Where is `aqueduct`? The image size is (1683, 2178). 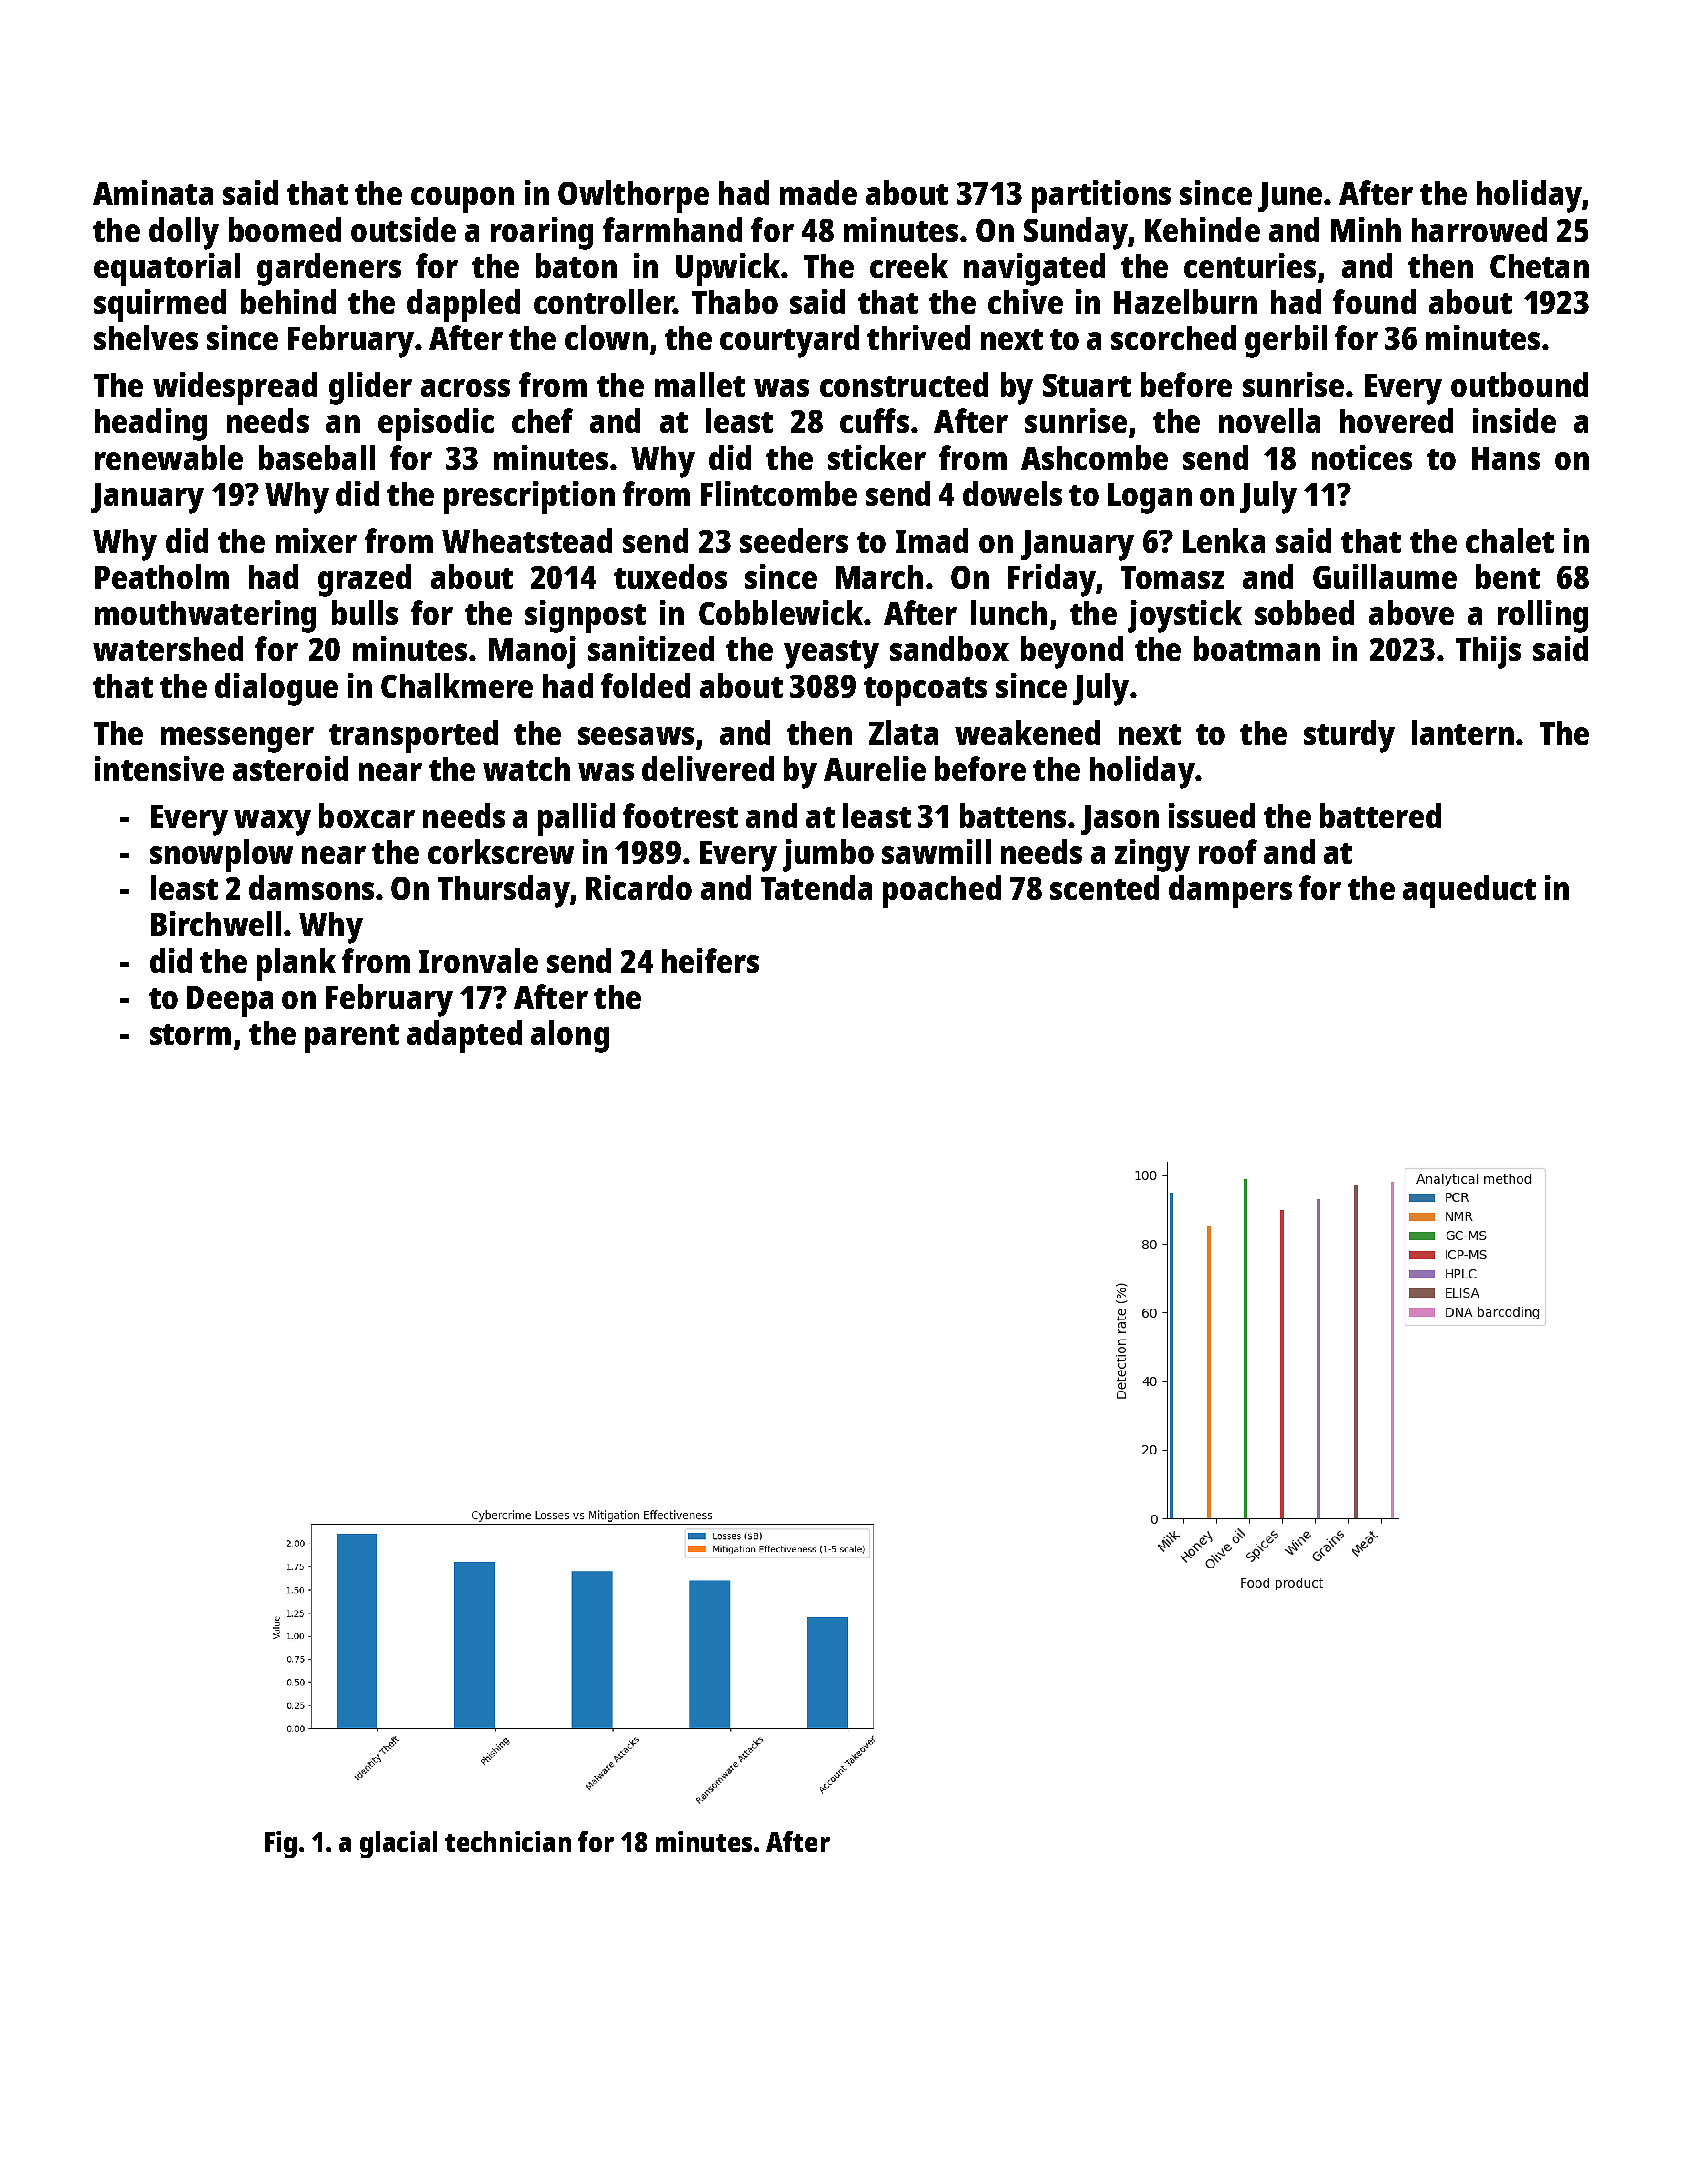
aqueduct is located at coordinates (1469, 891).
